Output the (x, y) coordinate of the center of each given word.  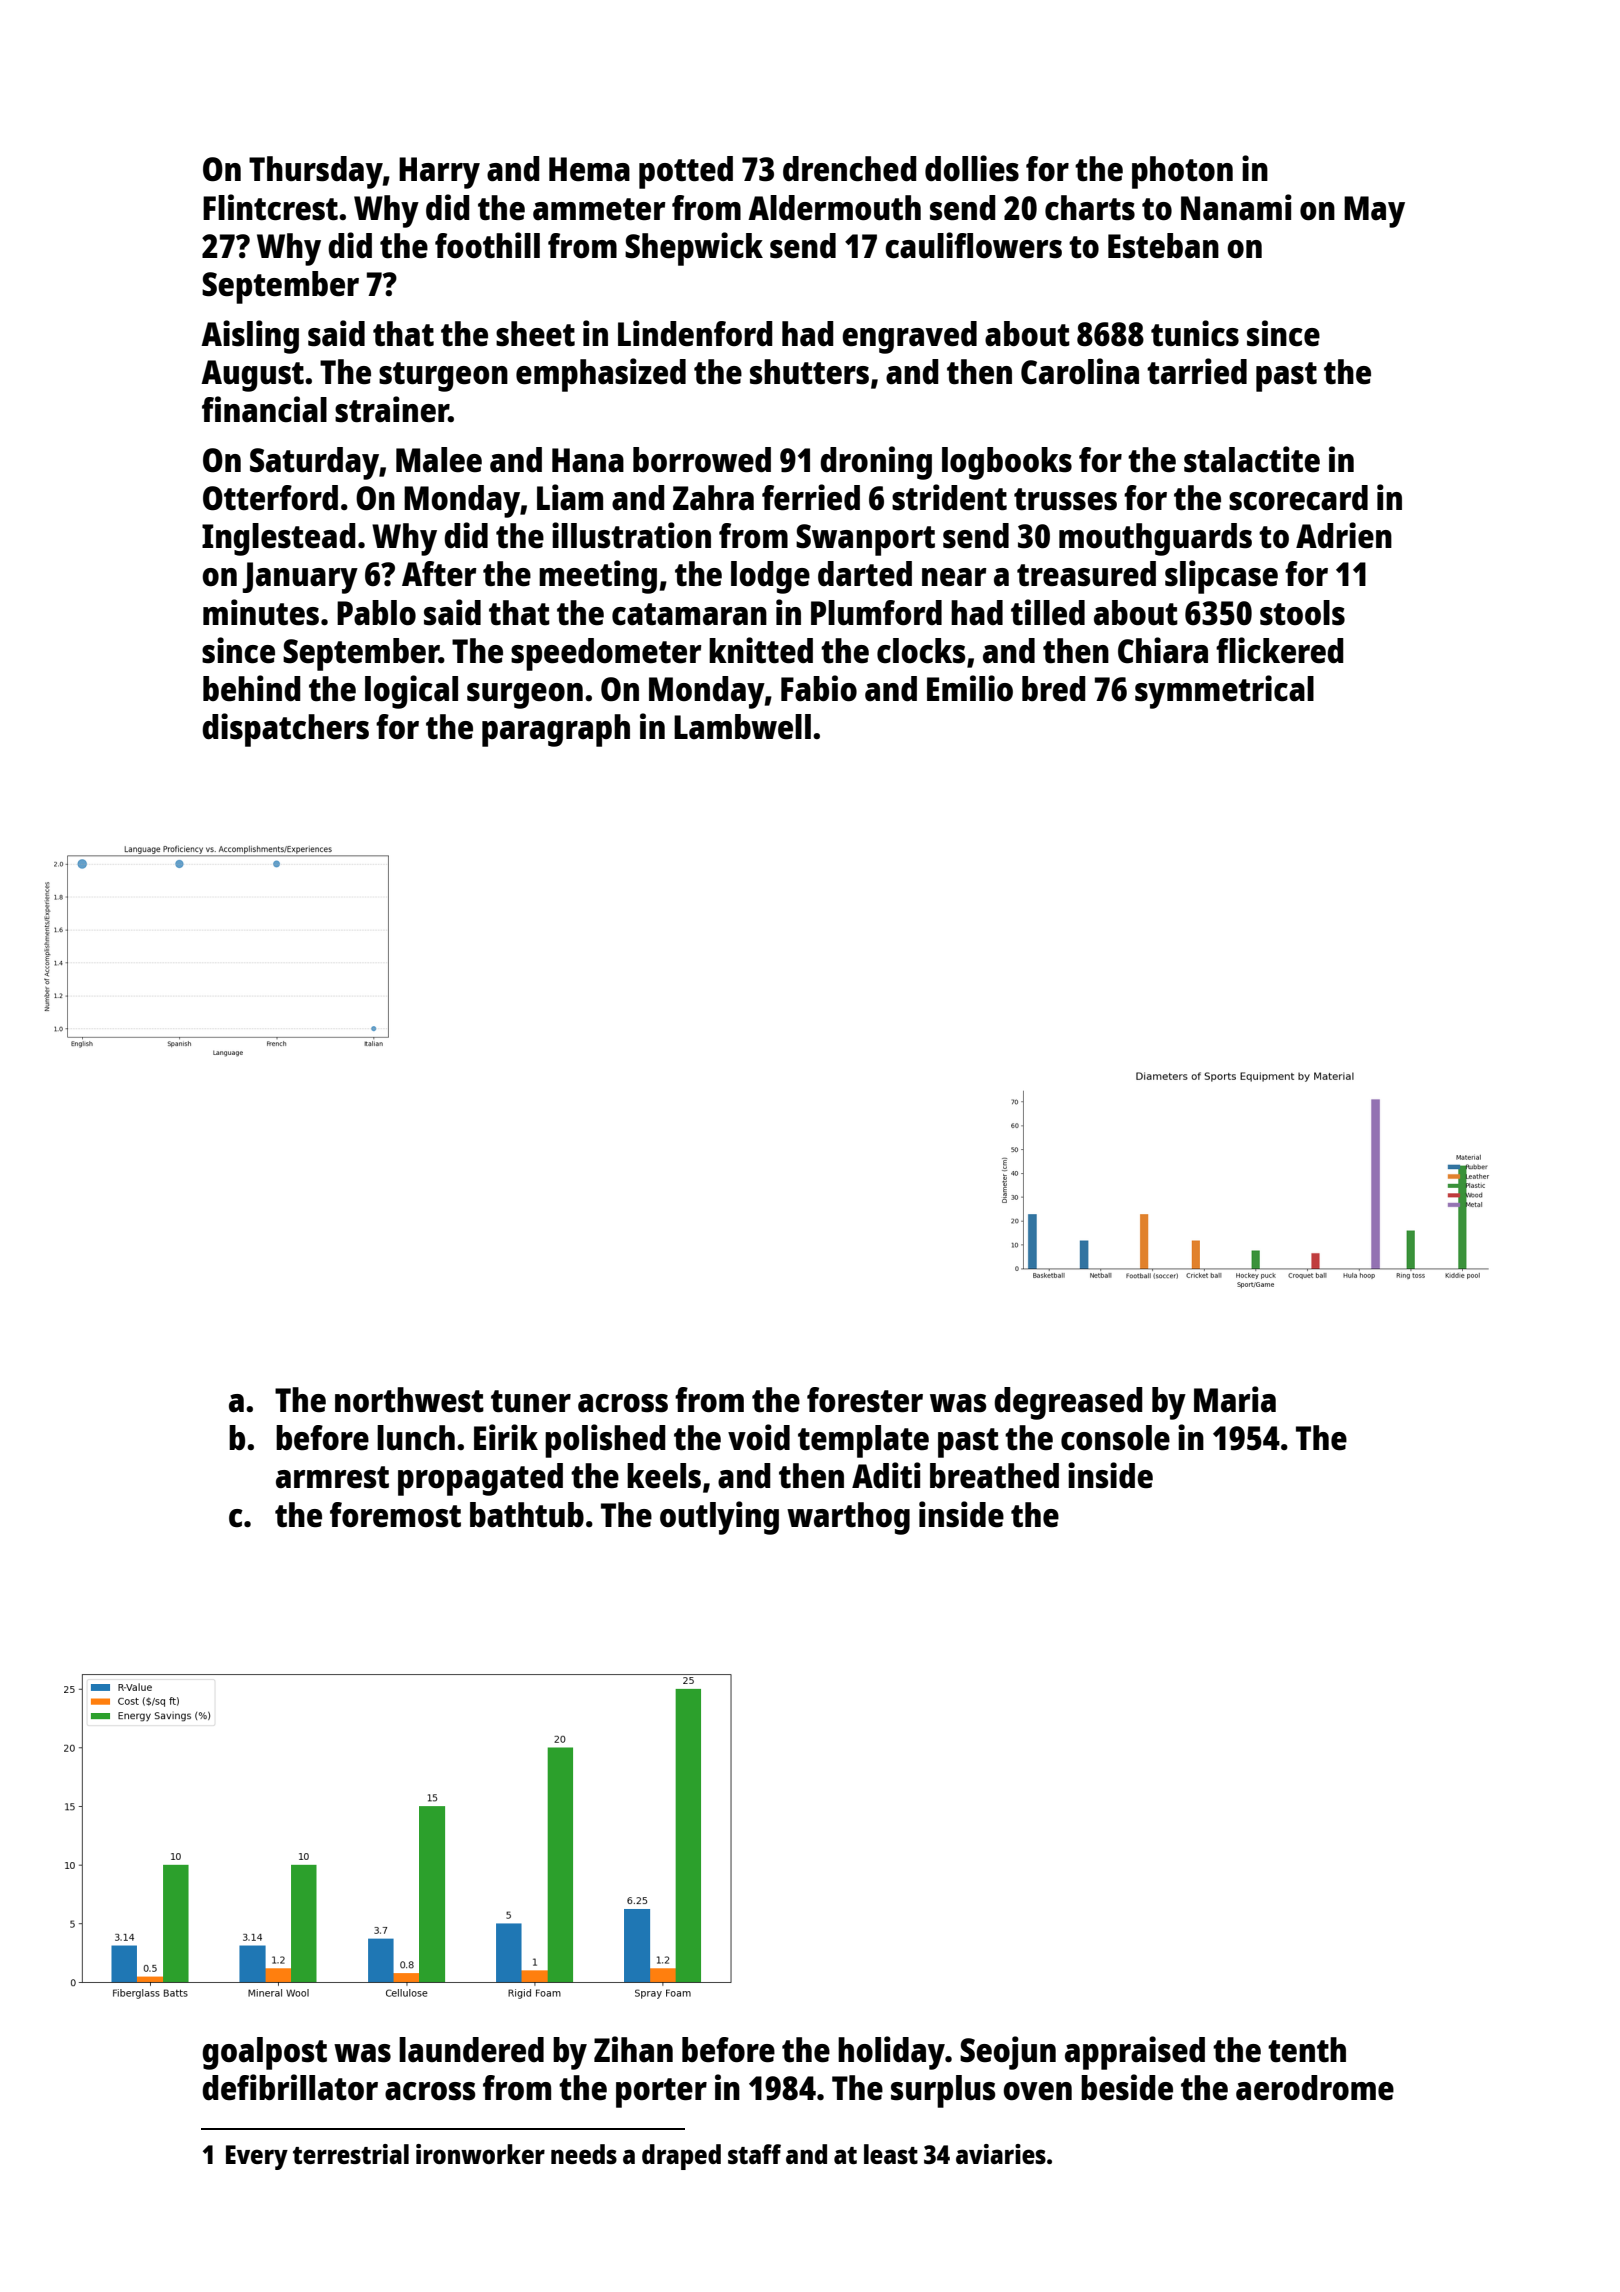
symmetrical (1224, 692)
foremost (395, 1515)
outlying (719, 1518)
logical (411, 692)
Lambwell (742, 727)
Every (257, 2157)
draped (681, 2157)
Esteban (1163, 246)
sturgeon (443, 377)
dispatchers (285, 730)
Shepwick (694, 249)
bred (1054, 689)
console (1115, 1438)
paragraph (556, 730)
